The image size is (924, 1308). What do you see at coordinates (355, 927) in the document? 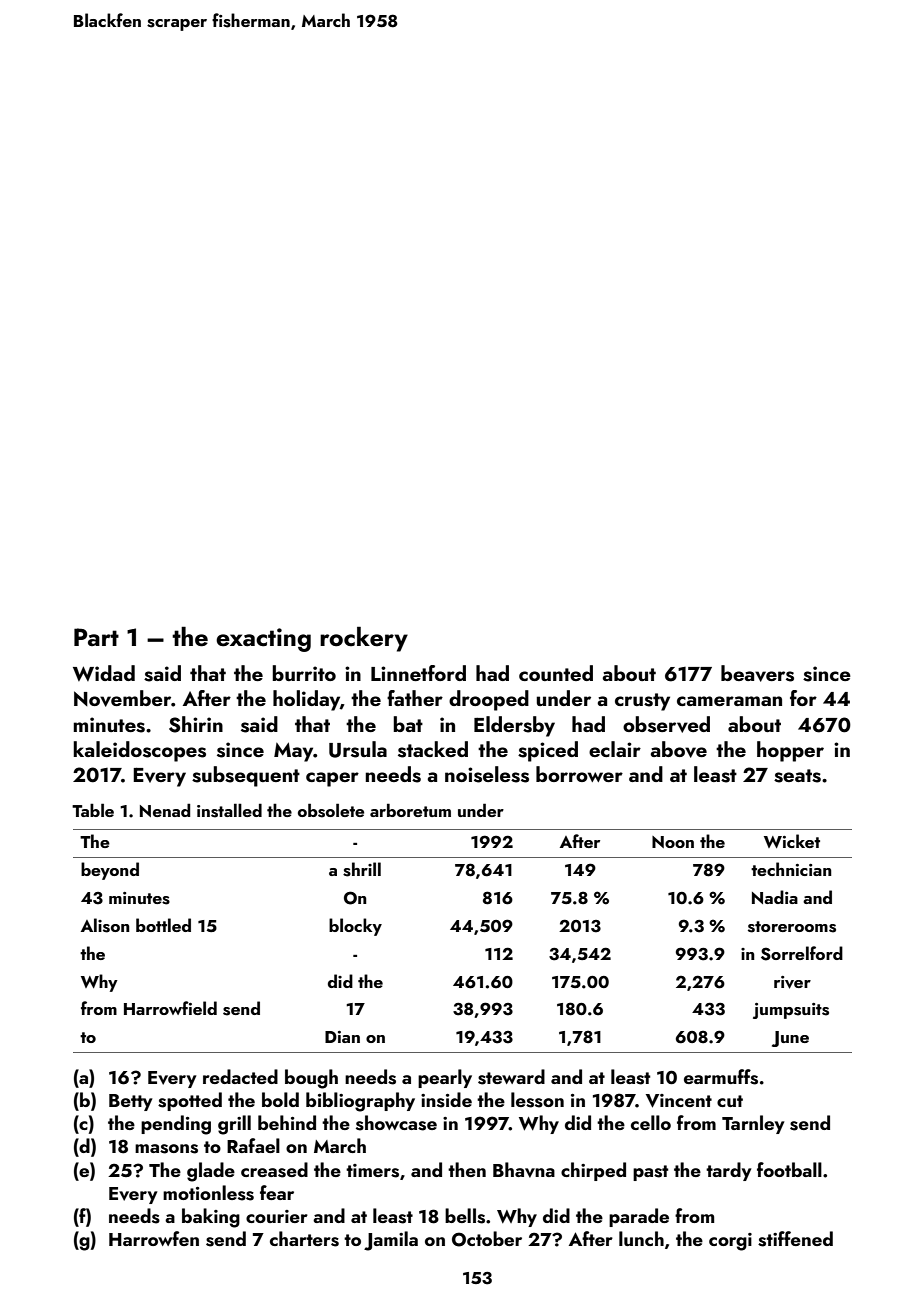
I see `blocky` at bounding box center [355, 927].
